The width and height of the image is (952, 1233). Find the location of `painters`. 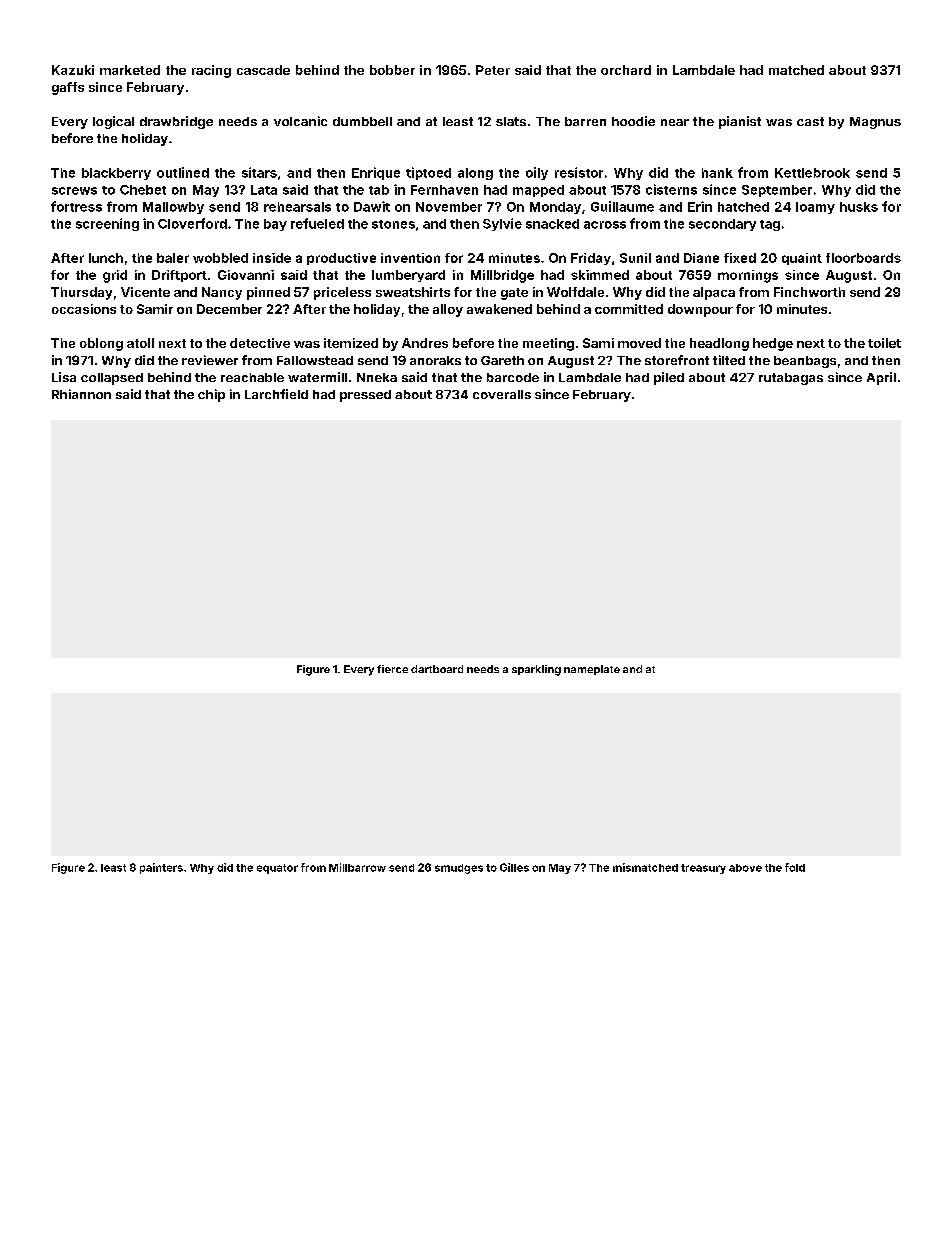

painters is located at coordinates (161, 868).
